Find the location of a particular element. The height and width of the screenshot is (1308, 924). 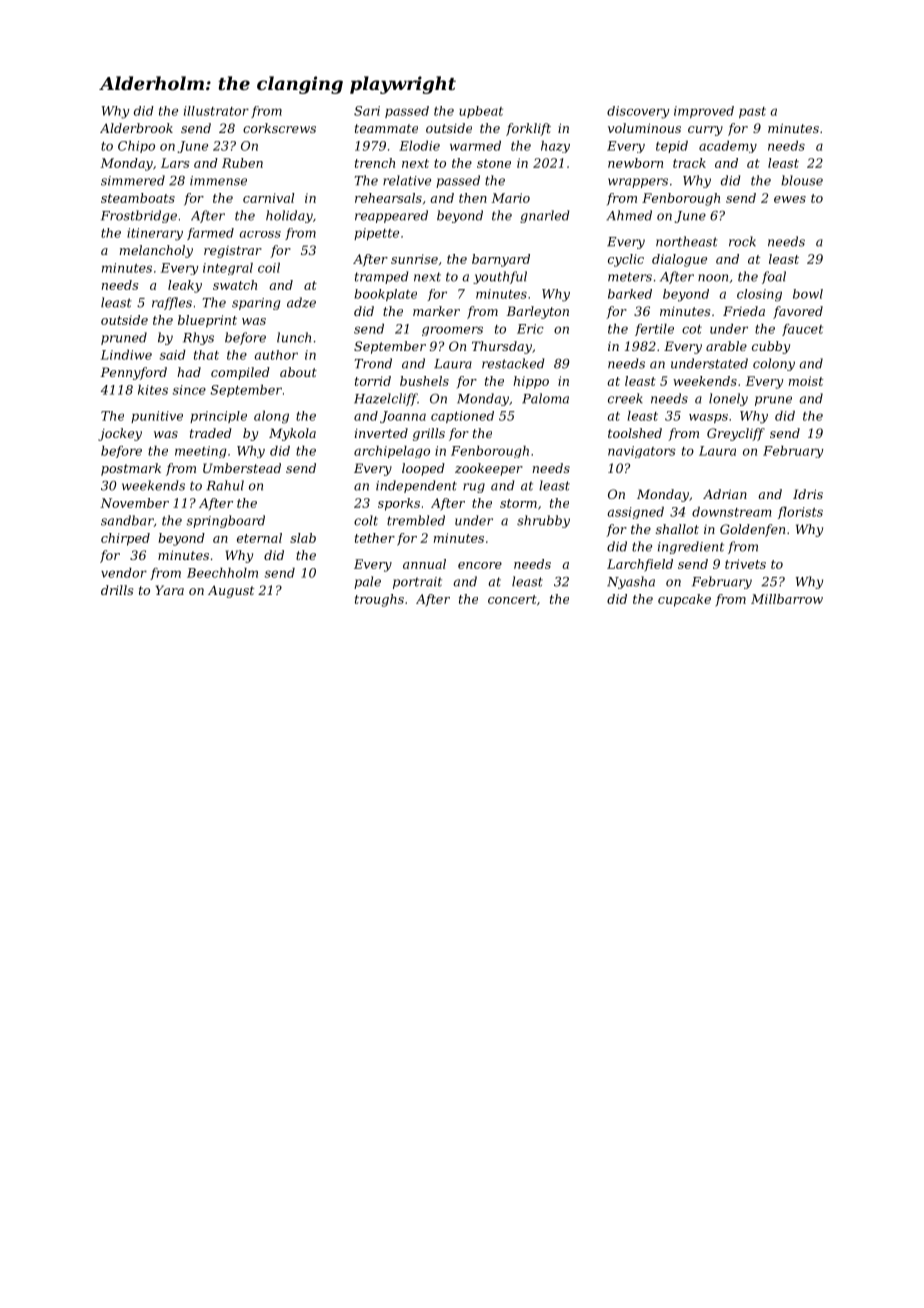

cubby is located at coordinates (771, 347).
